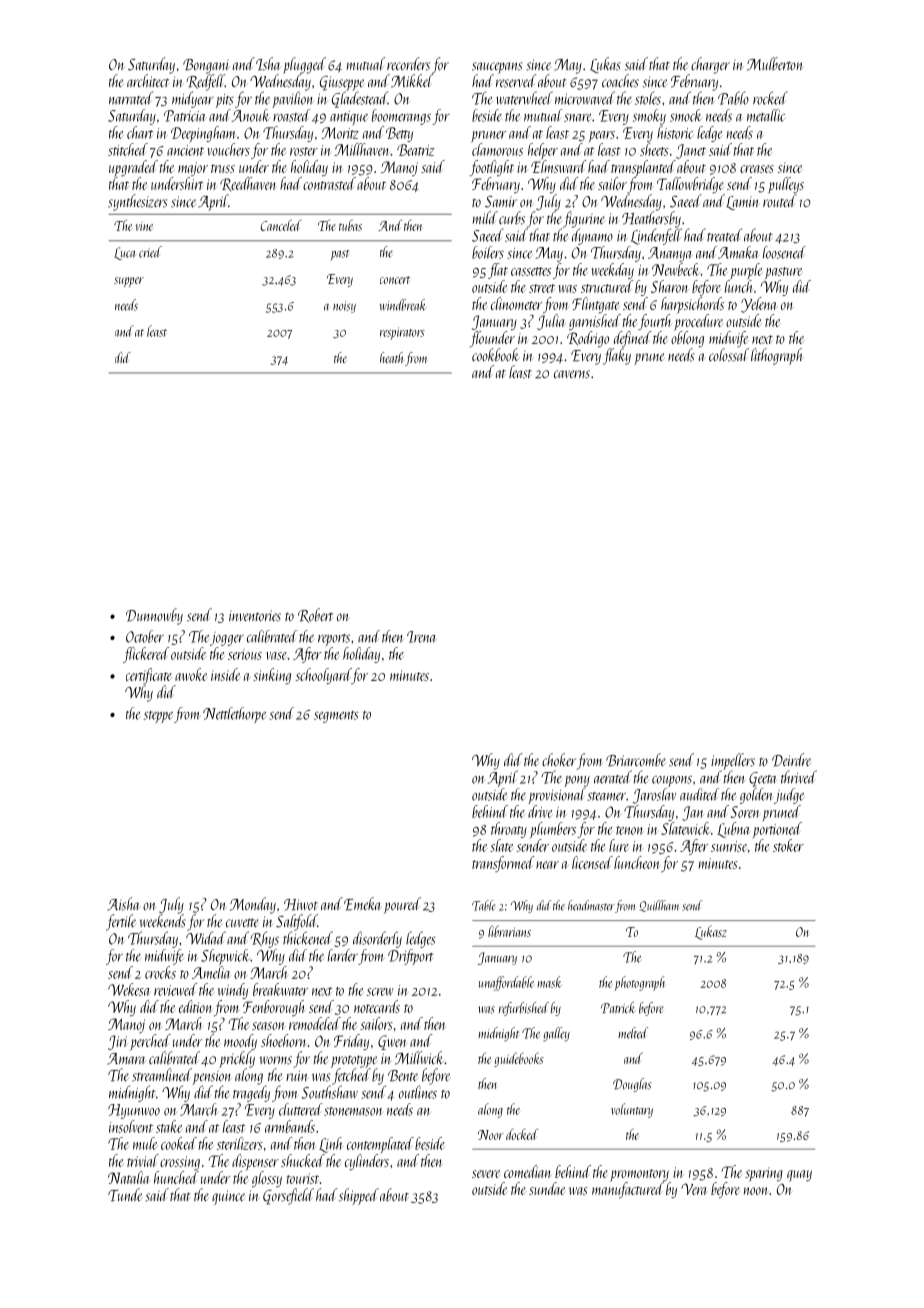 The width and height of the screenshot is (924, 1308). Describe the element at coordinates (163, 921) in the screenshot. I see `weekends` at that location.
